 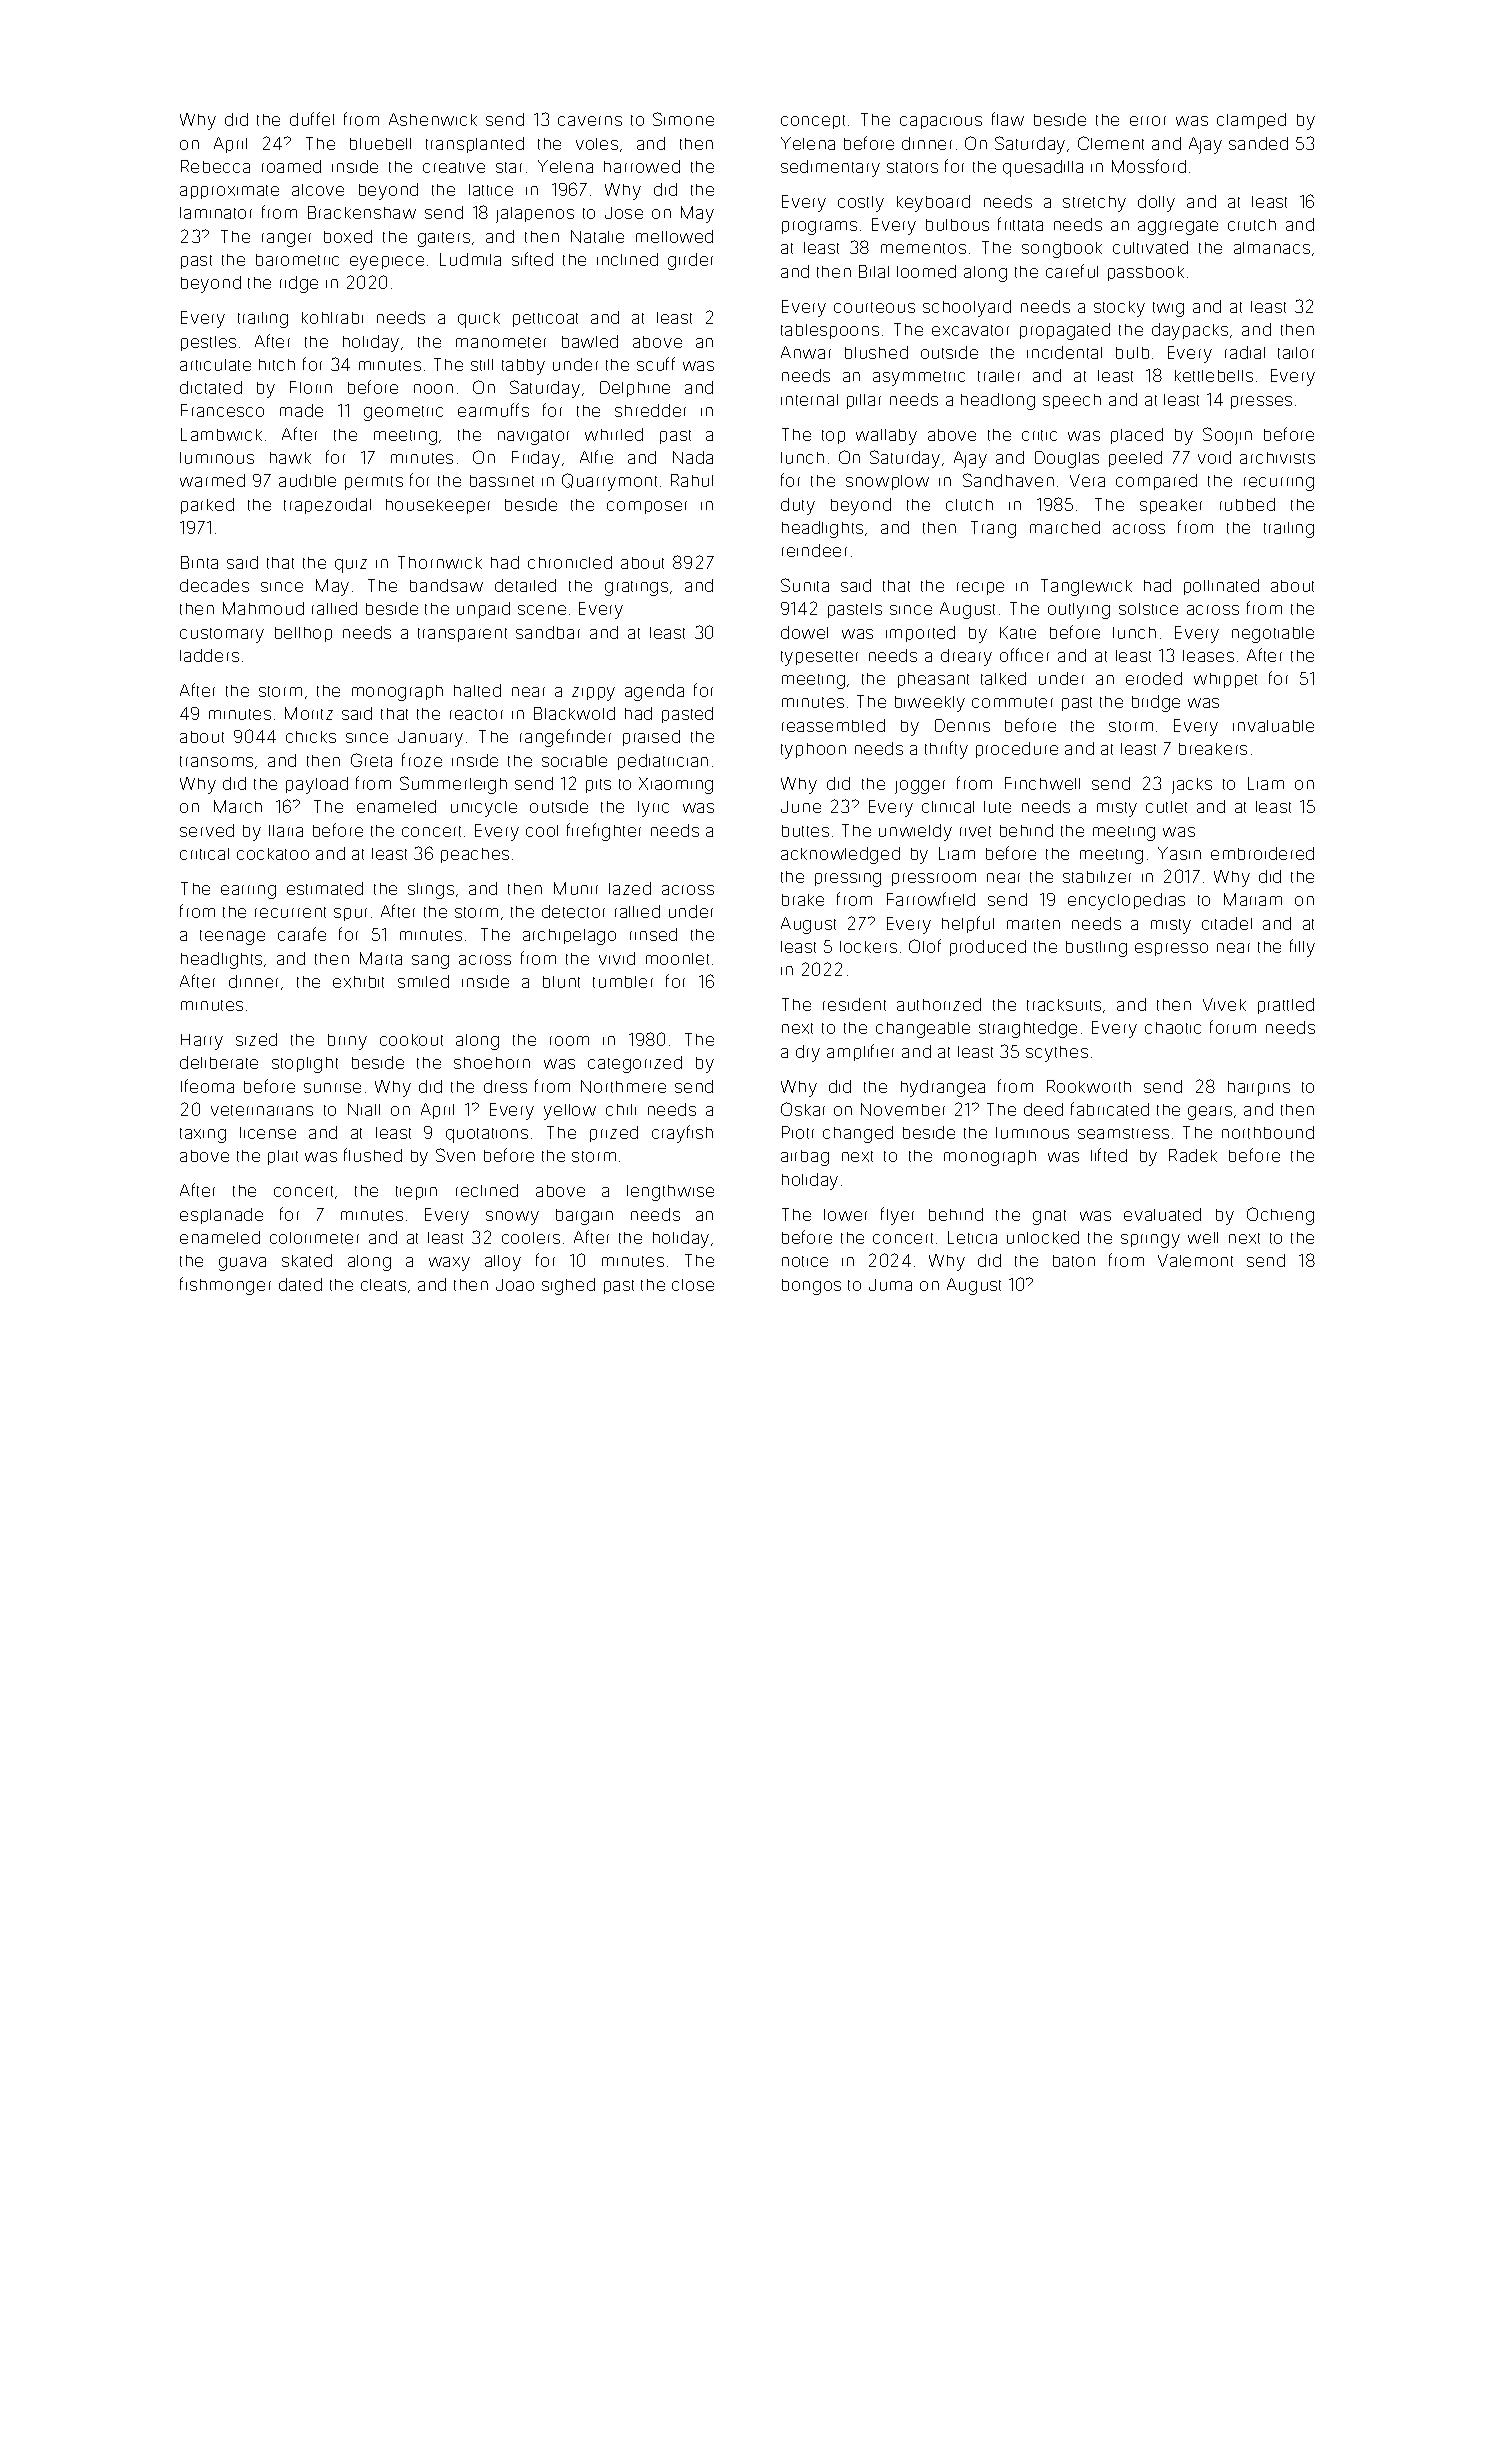 What do you see at coordinates (317, 785) in the document?
I see `payload` at bounding box center [317, 785].
